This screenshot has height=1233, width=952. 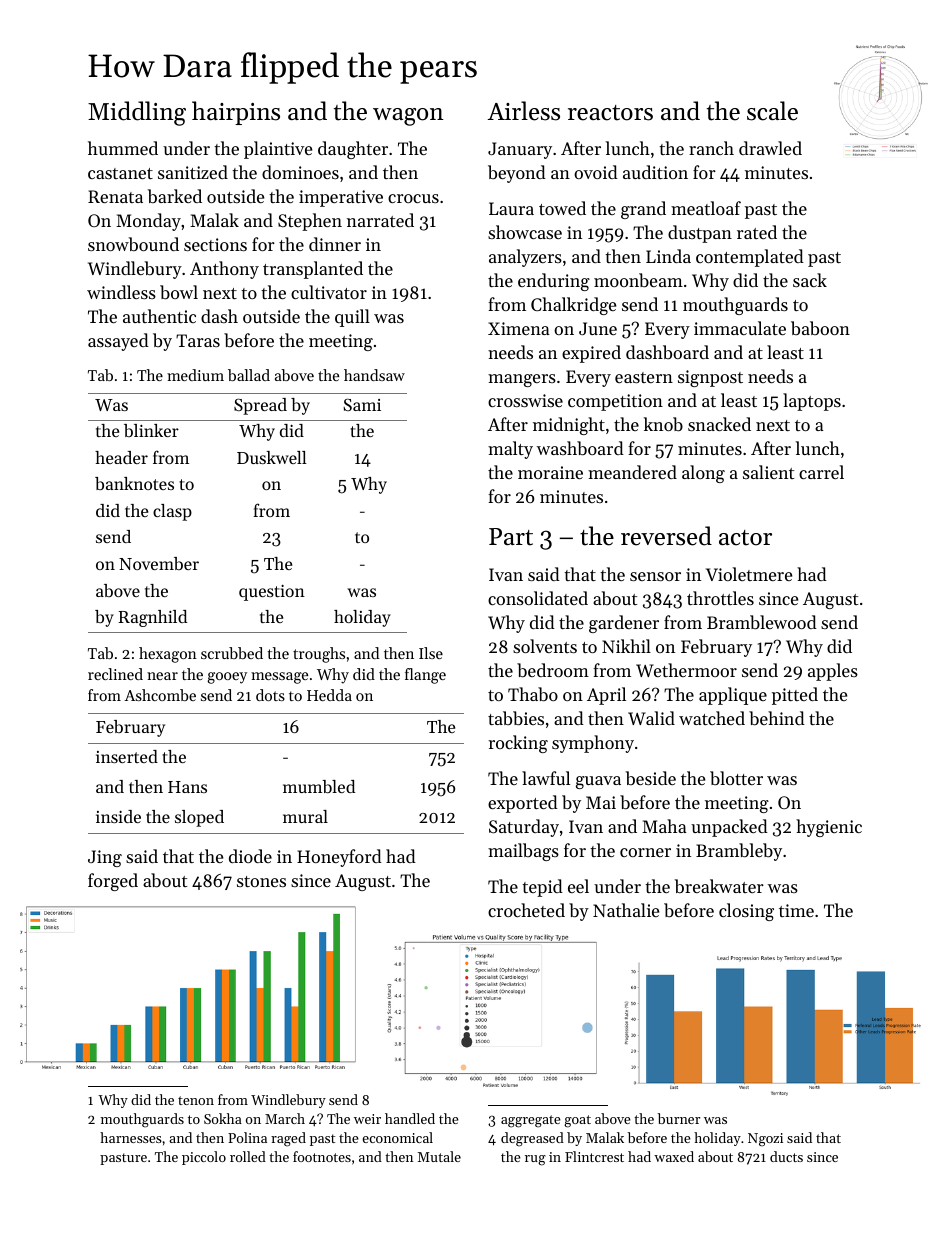 What do you see at coordinates (538, 598) in the screenshot?
I see `consolidated` at bounding box center [538, 598].
